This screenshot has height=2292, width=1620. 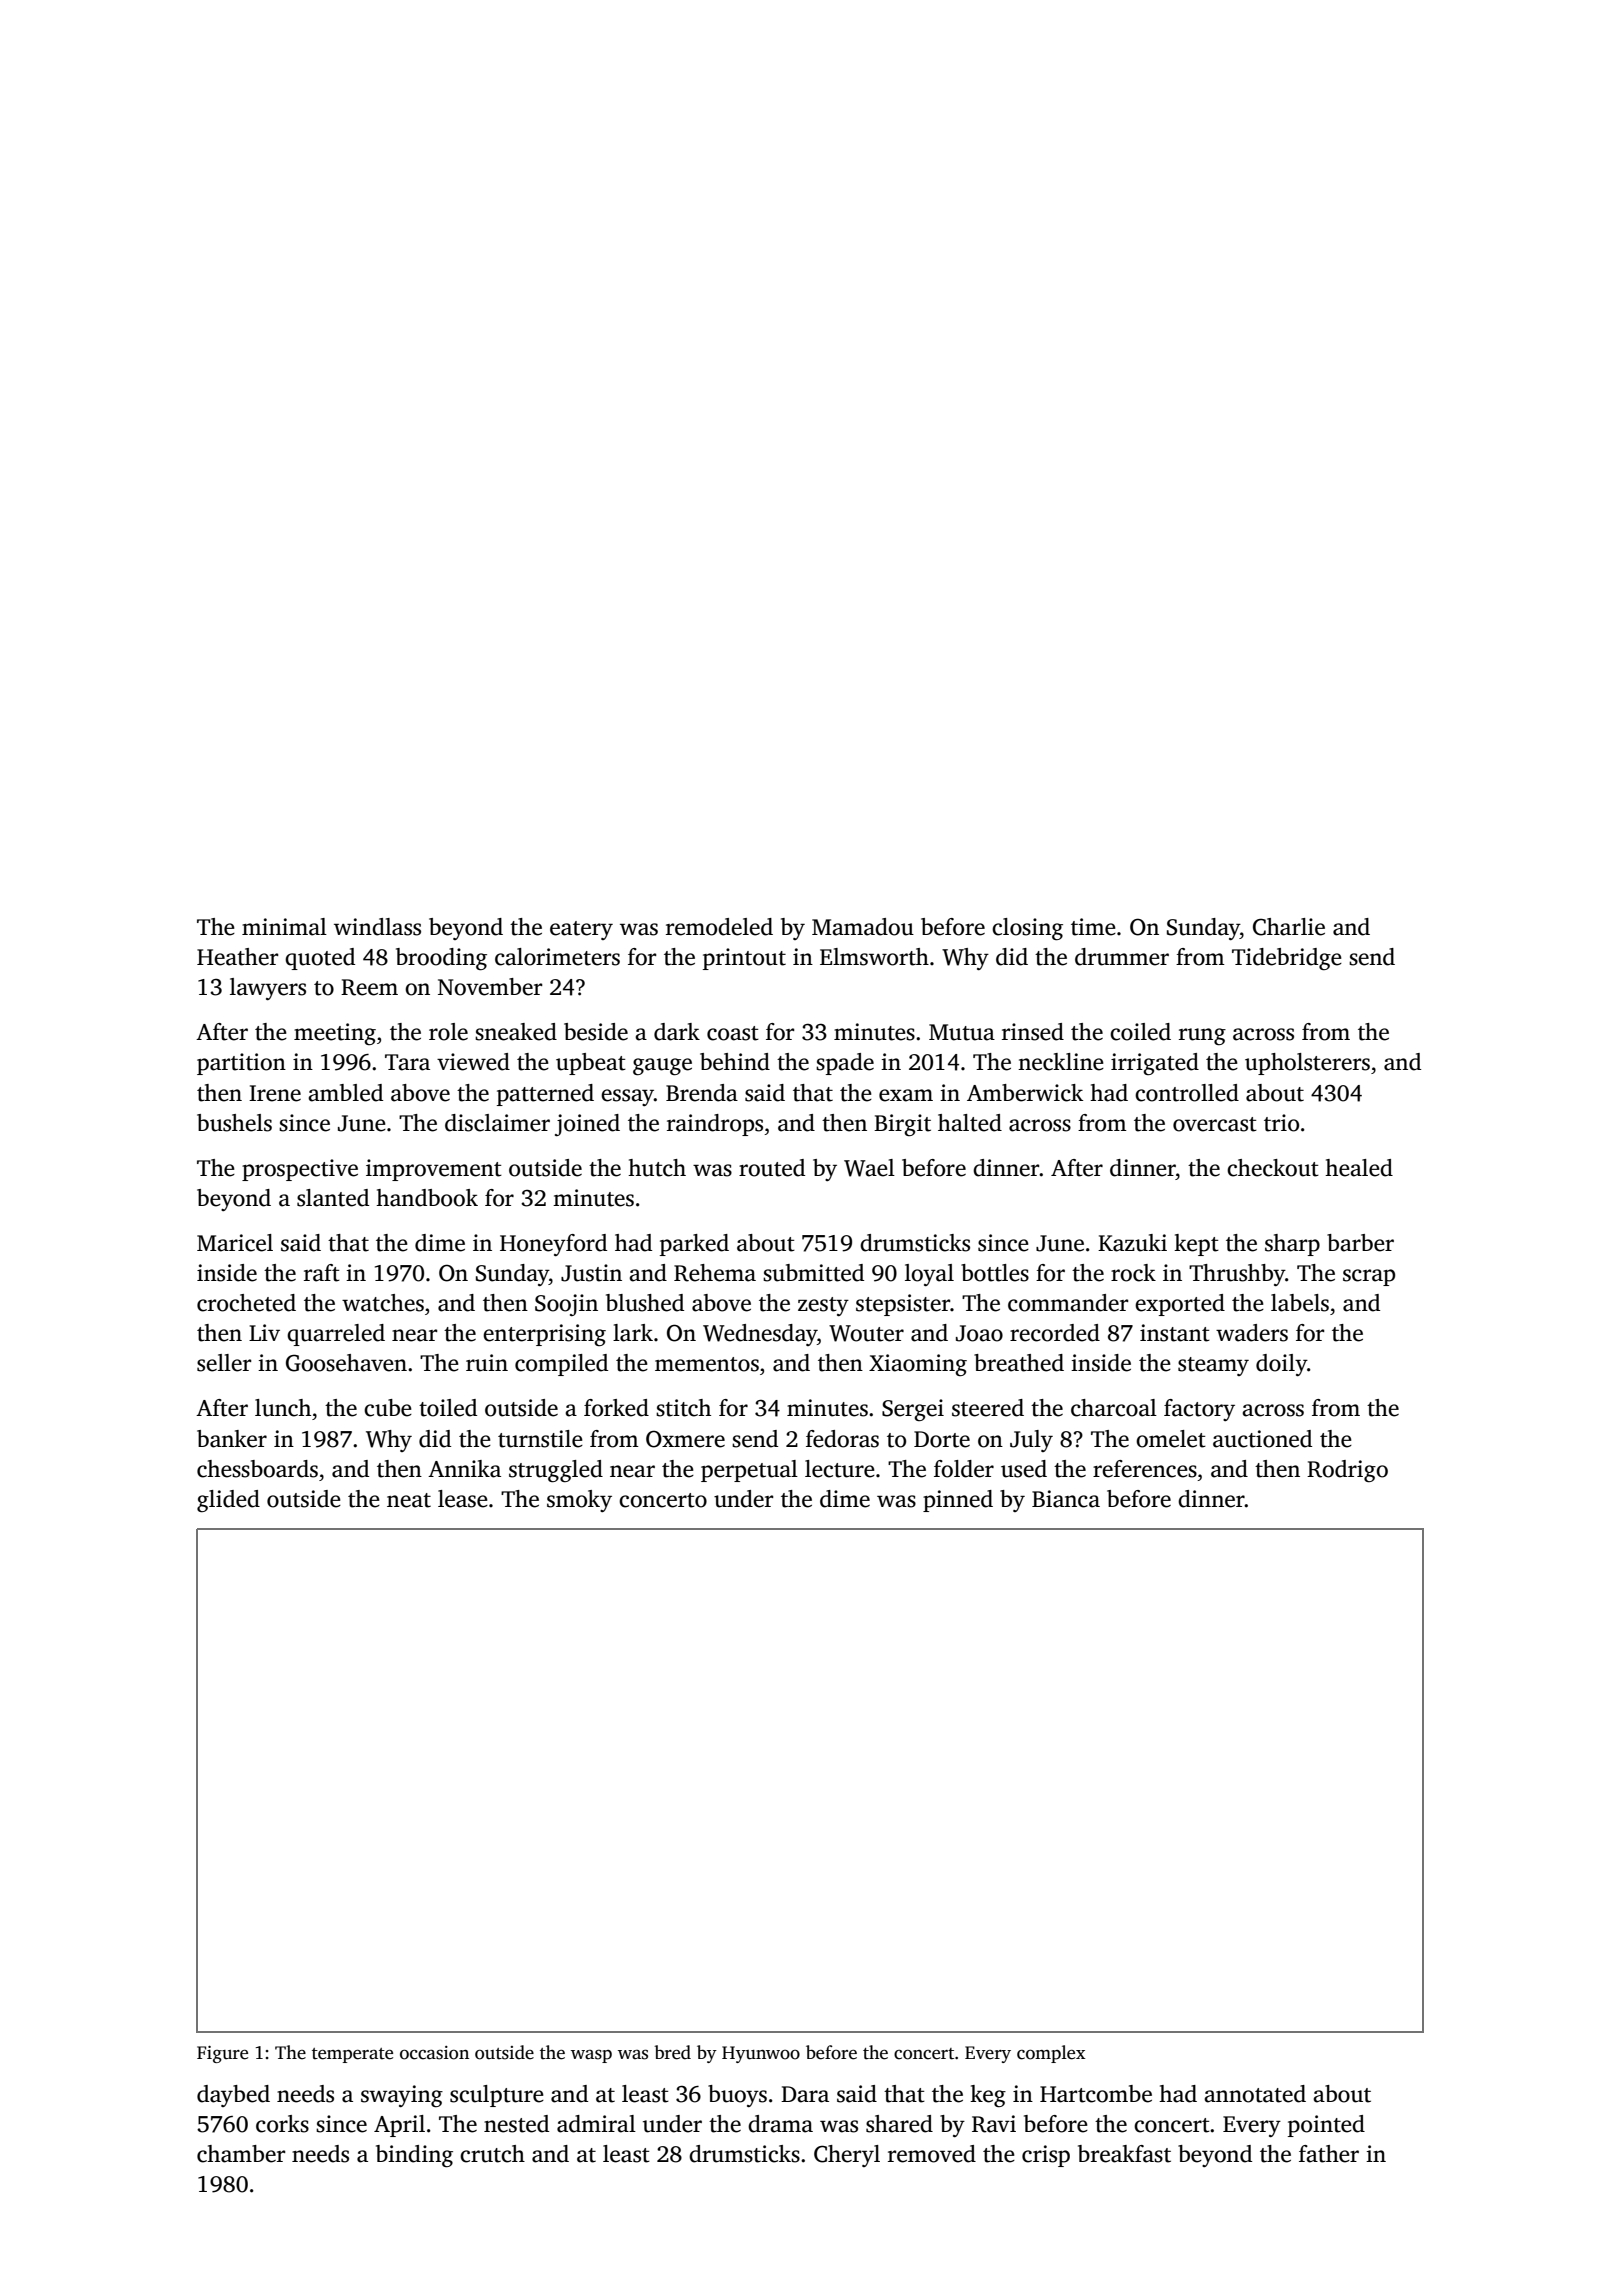 What do you see at coordinates (228, 1501) in the screenshot?
I see `glided` at bounding box center [228, 1501].
